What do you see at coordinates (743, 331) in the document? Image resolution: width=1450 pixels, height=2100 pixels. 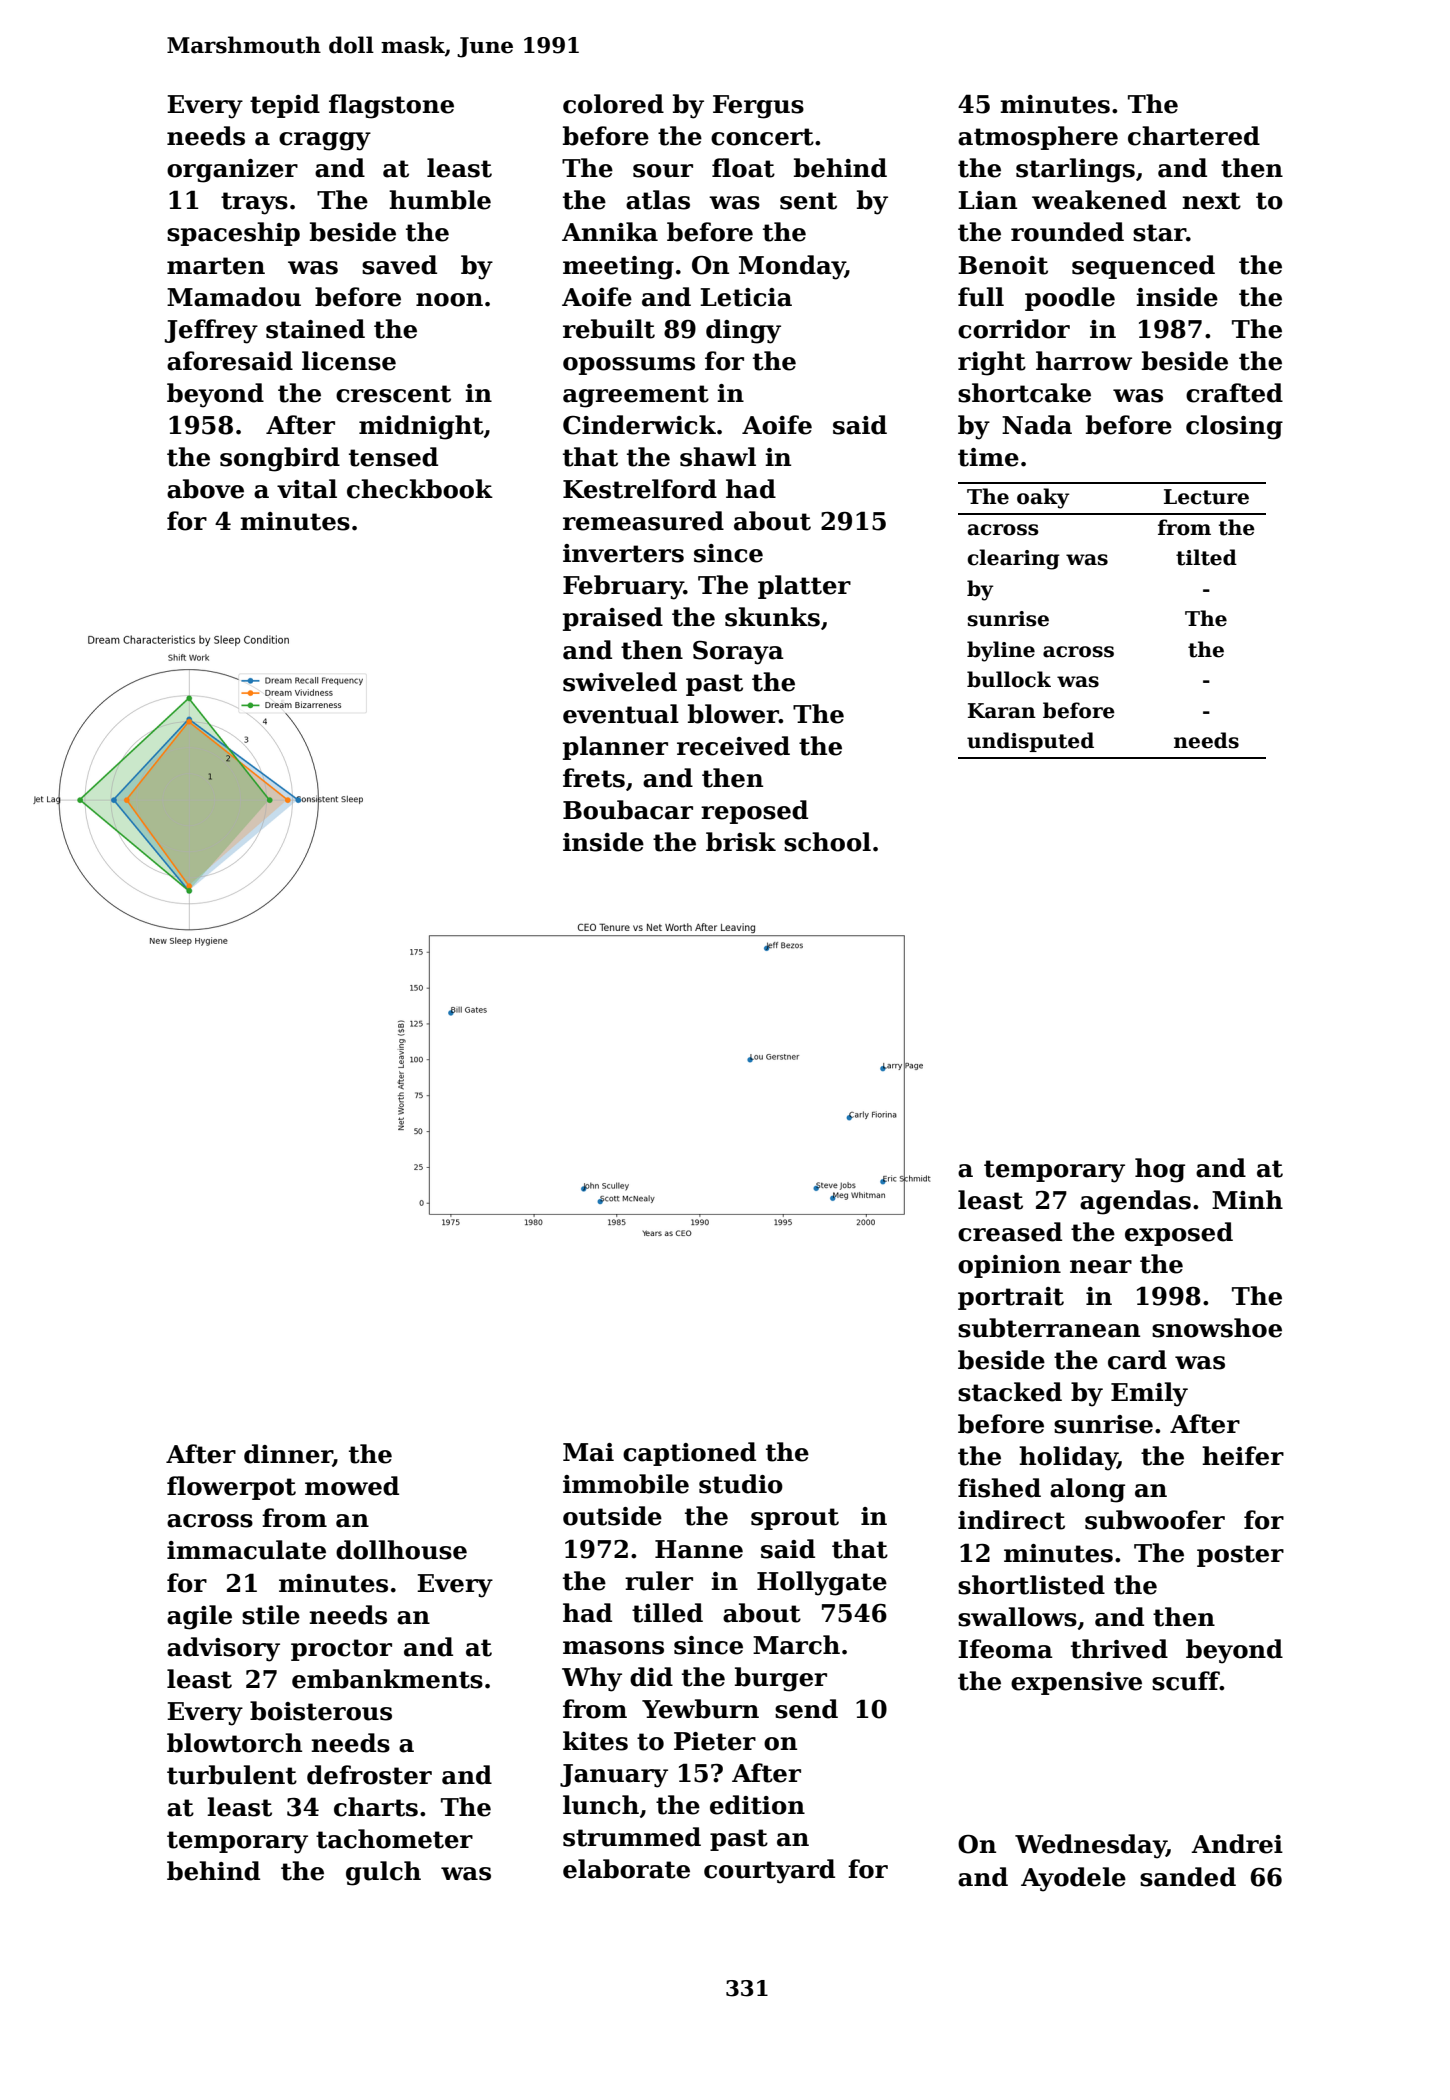 I see `dingy` at bounding box center [743, 331].
